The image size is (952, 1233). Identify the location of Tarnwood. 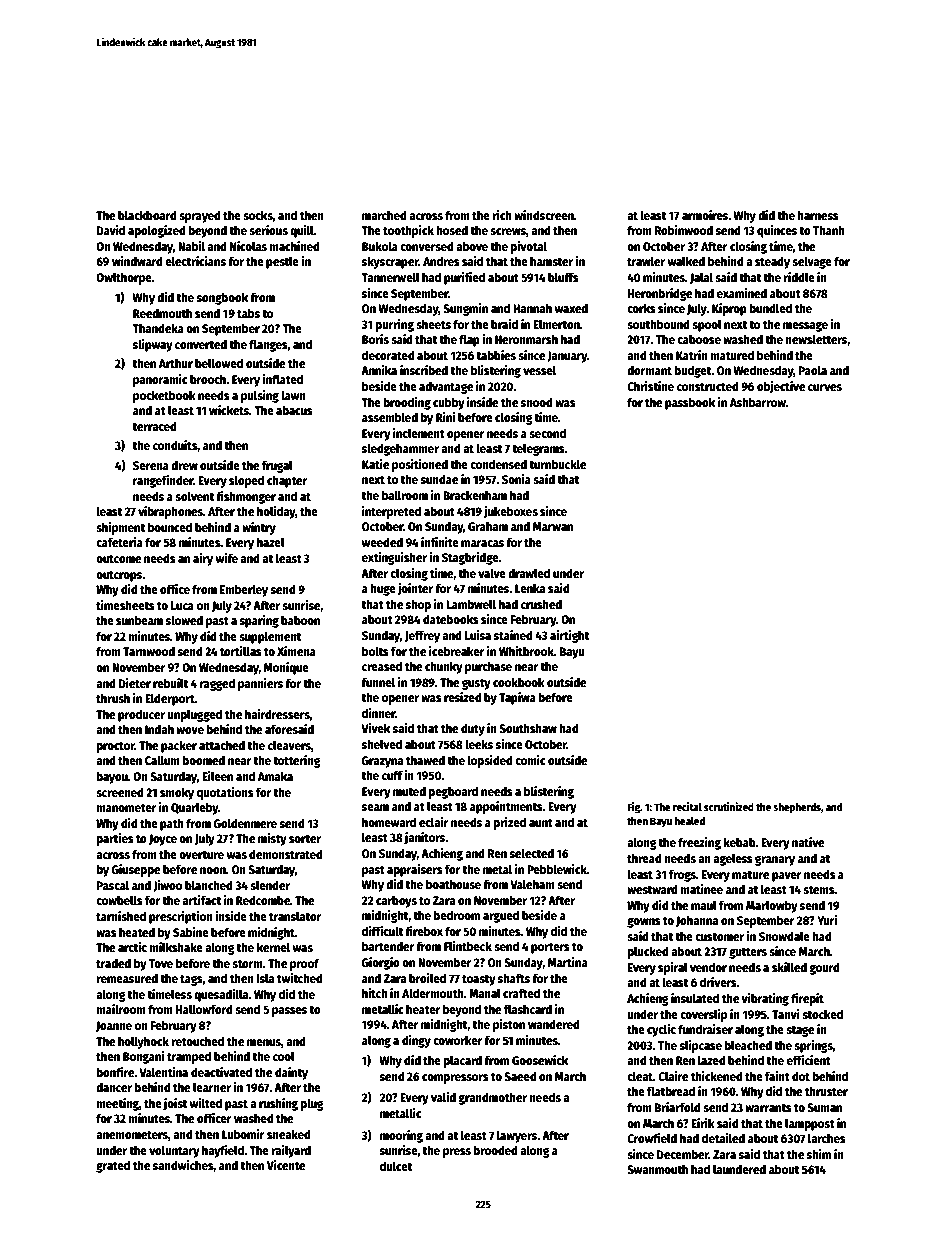
(149, 651).
